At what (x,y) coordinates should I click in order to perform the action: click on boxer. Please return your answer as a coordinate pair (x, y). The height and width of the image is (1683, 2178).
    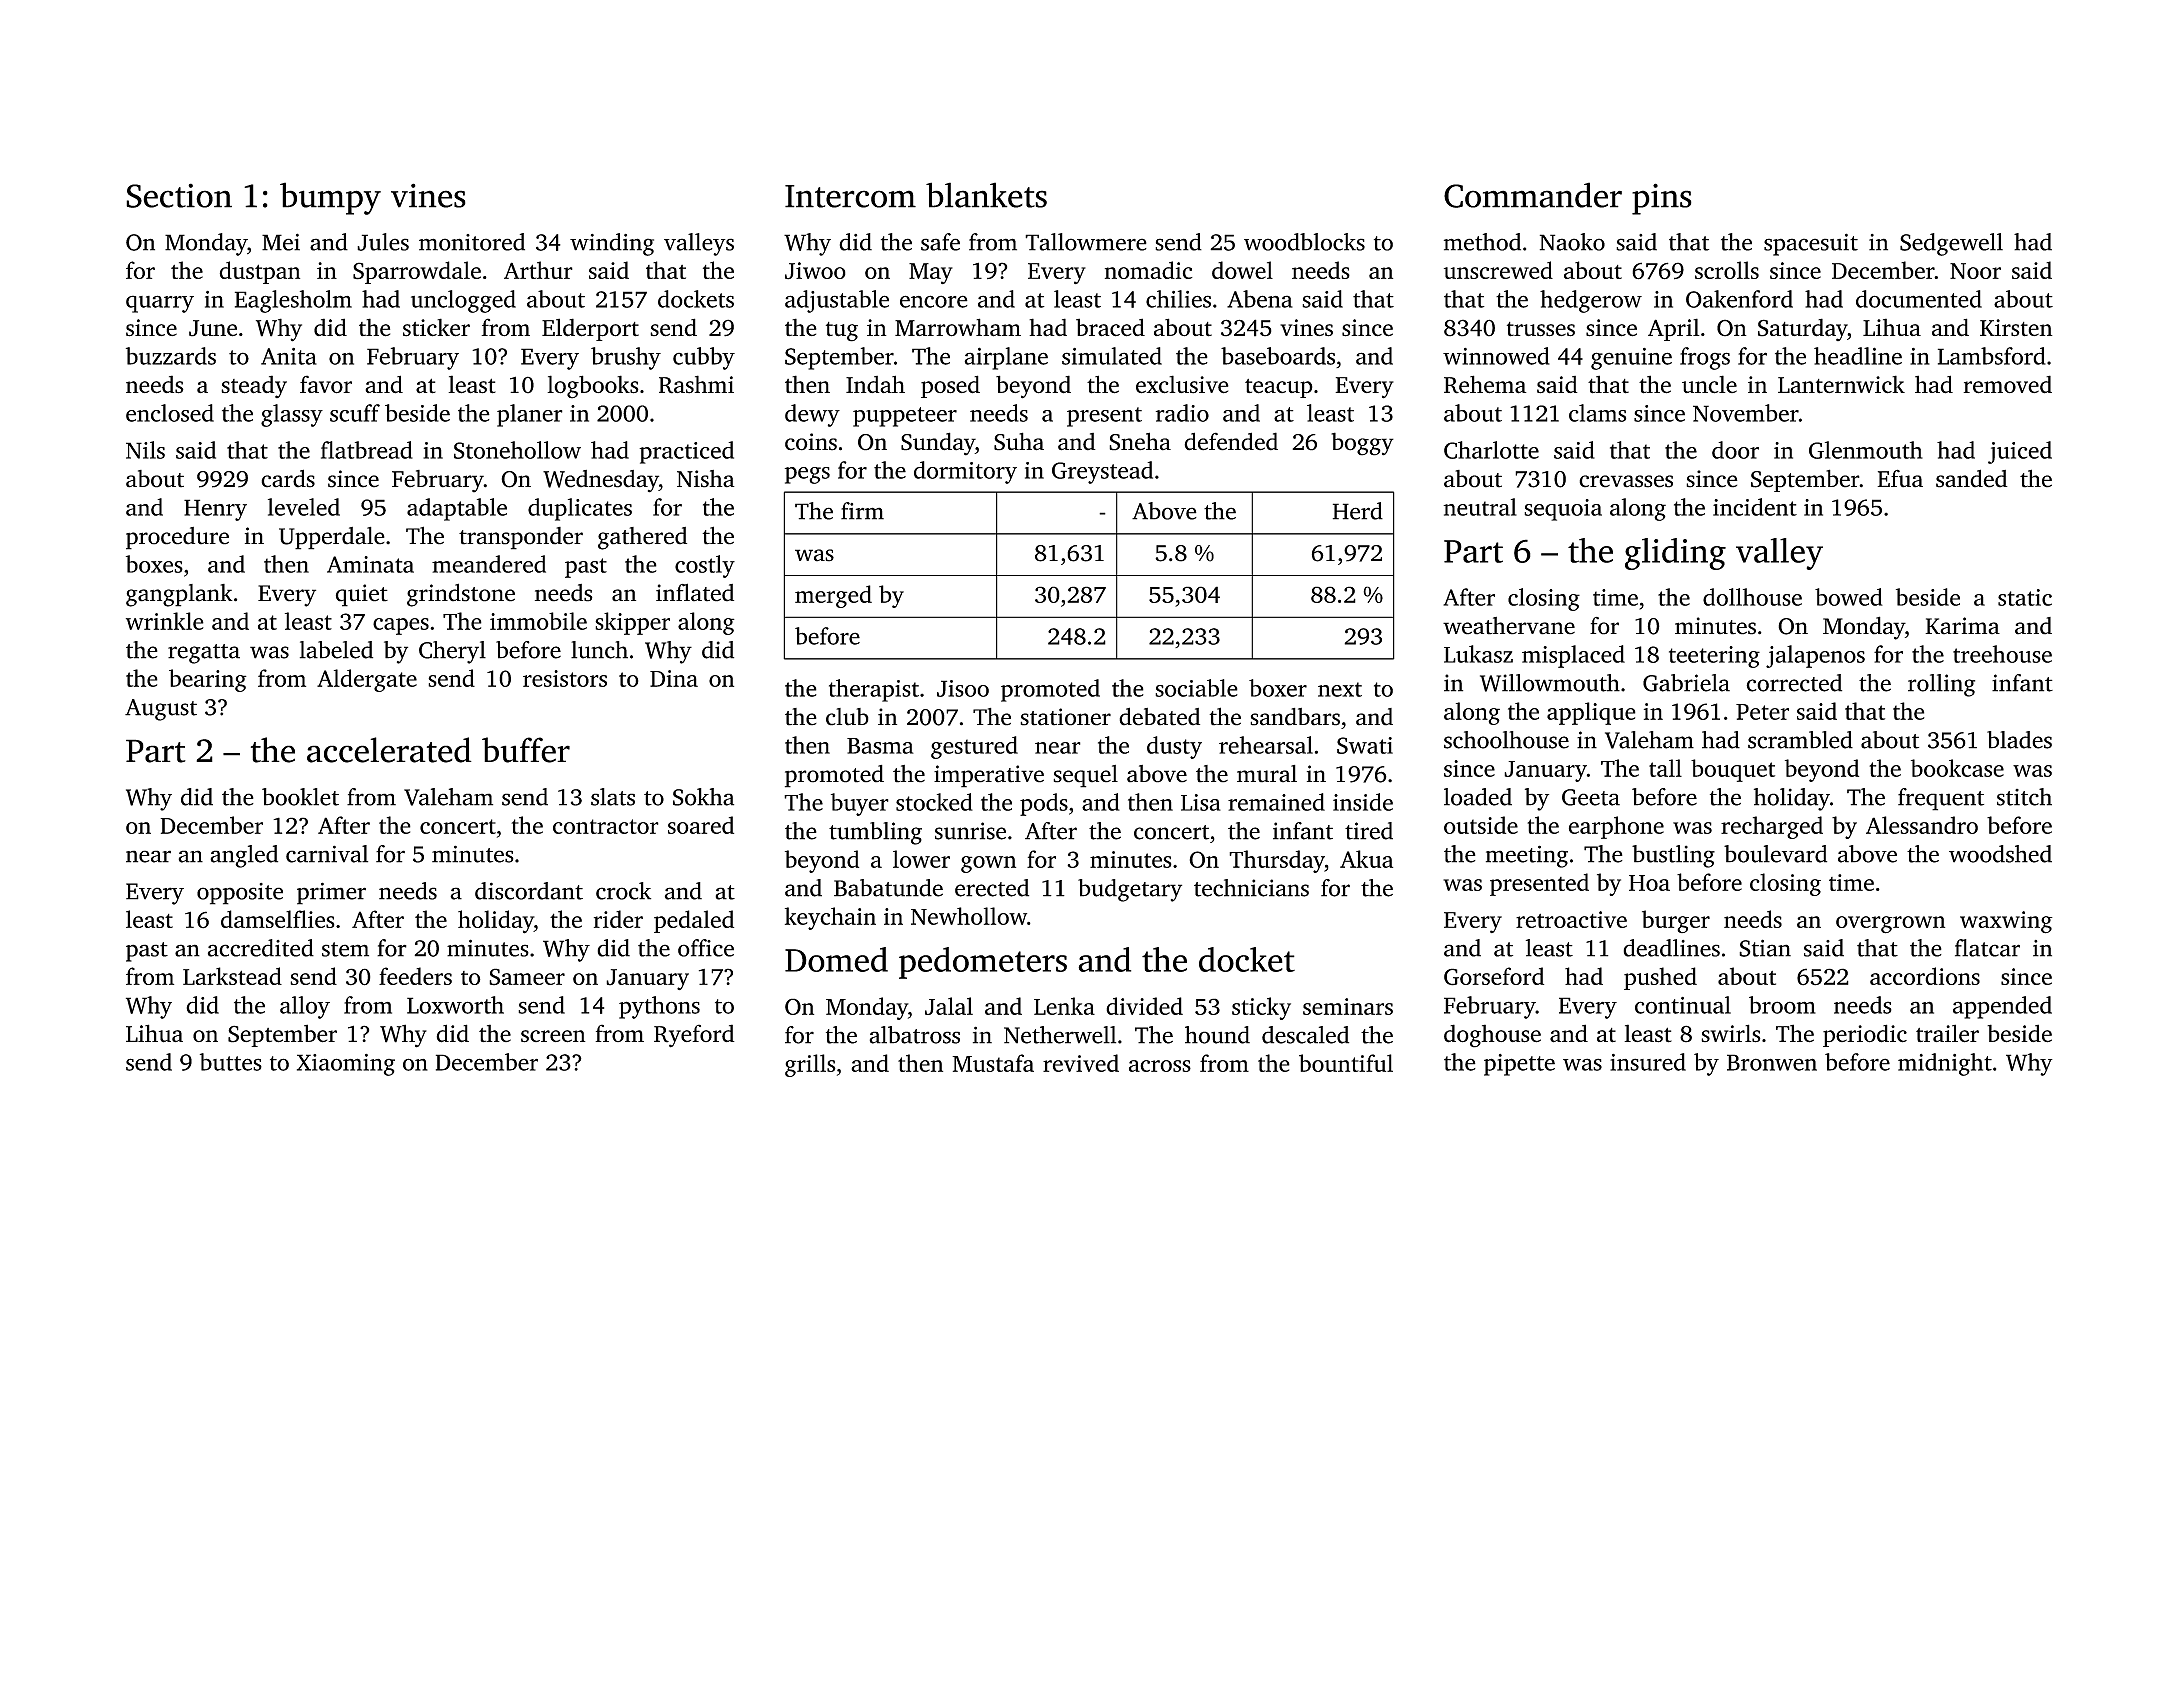
    Looking at the image, I should click on (1278, 688).
